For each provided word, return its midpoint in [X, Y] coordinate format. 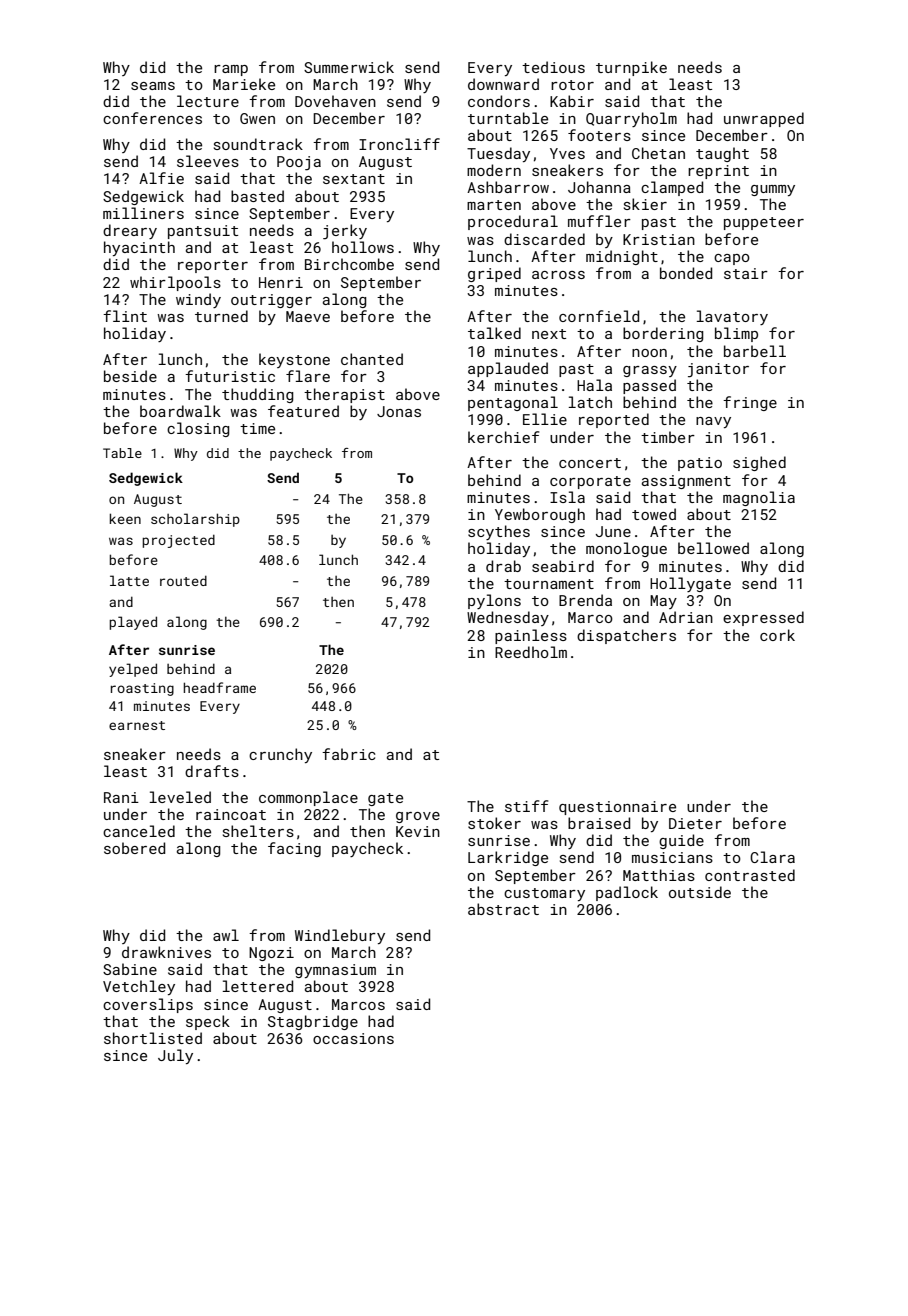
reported [614, 420]
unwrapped [764, 119]
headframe [220, 687]
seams [153, 86]
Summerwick [349, 67]
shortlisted [153, 1038]
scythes [499, 532]
